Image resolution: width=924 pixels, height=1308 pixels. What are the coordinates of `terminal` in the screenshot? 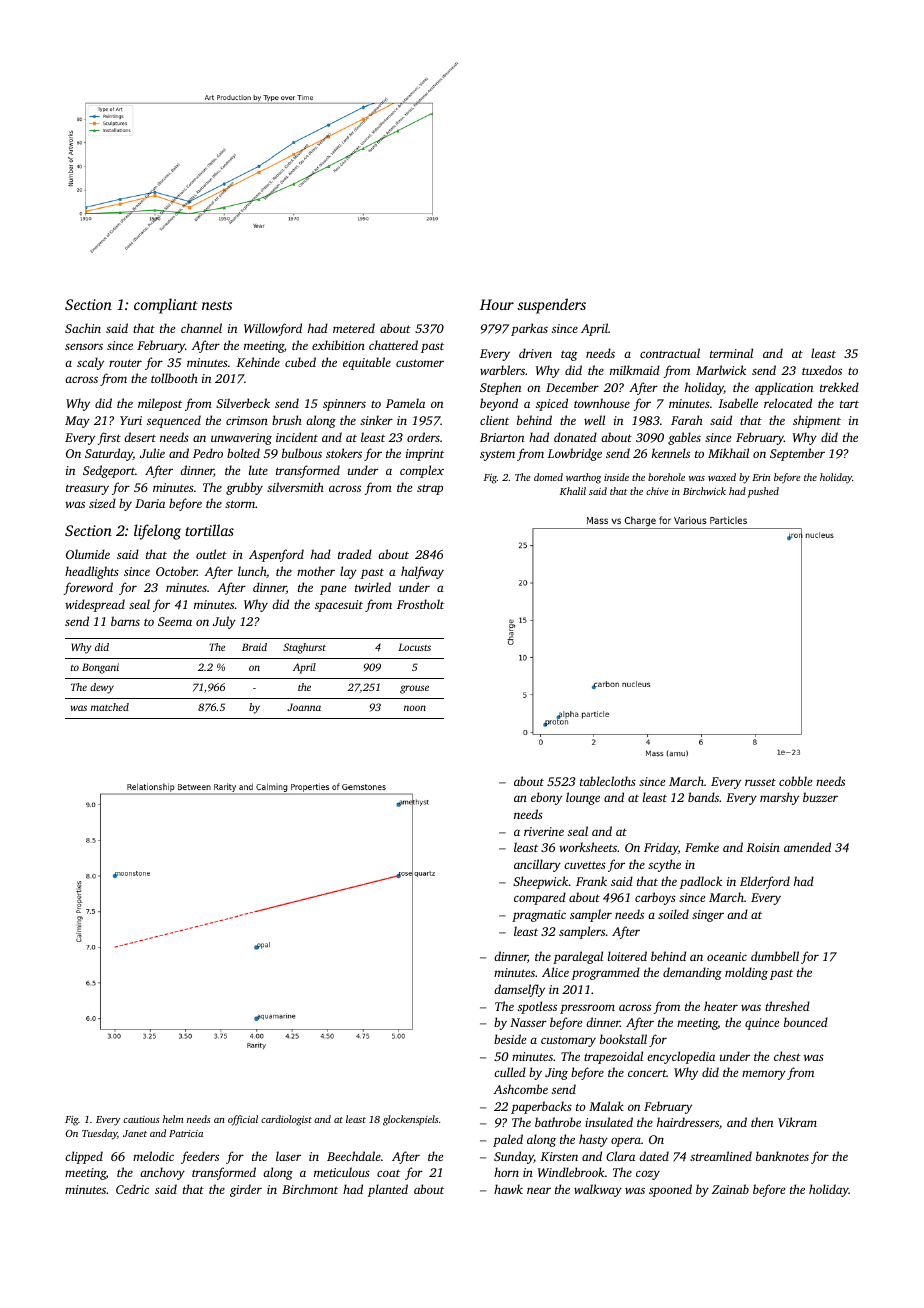 It's located at (731, 353).
